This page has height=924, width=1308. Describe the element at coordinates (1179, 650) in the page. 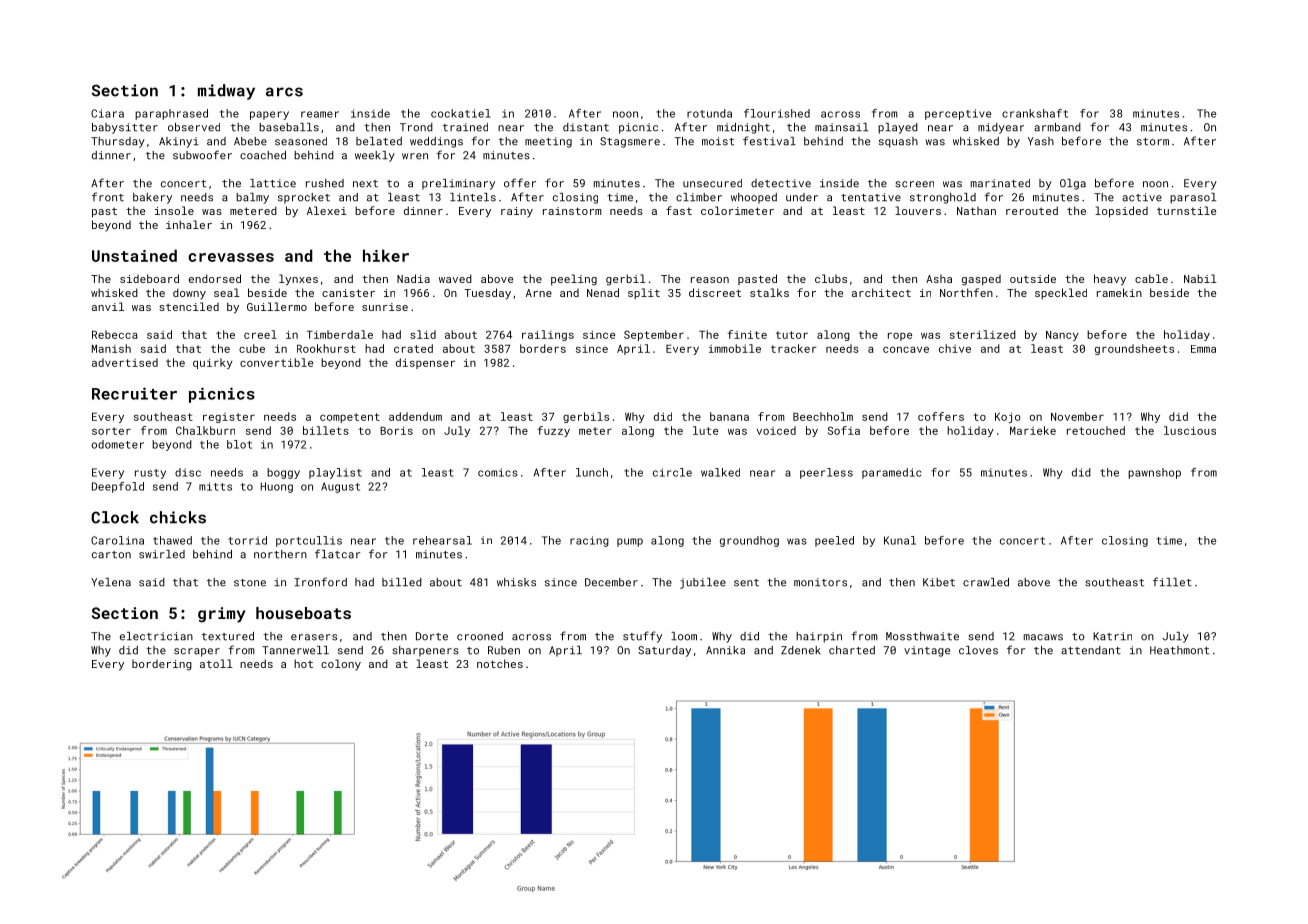

I see `Heathmont` at that location.
